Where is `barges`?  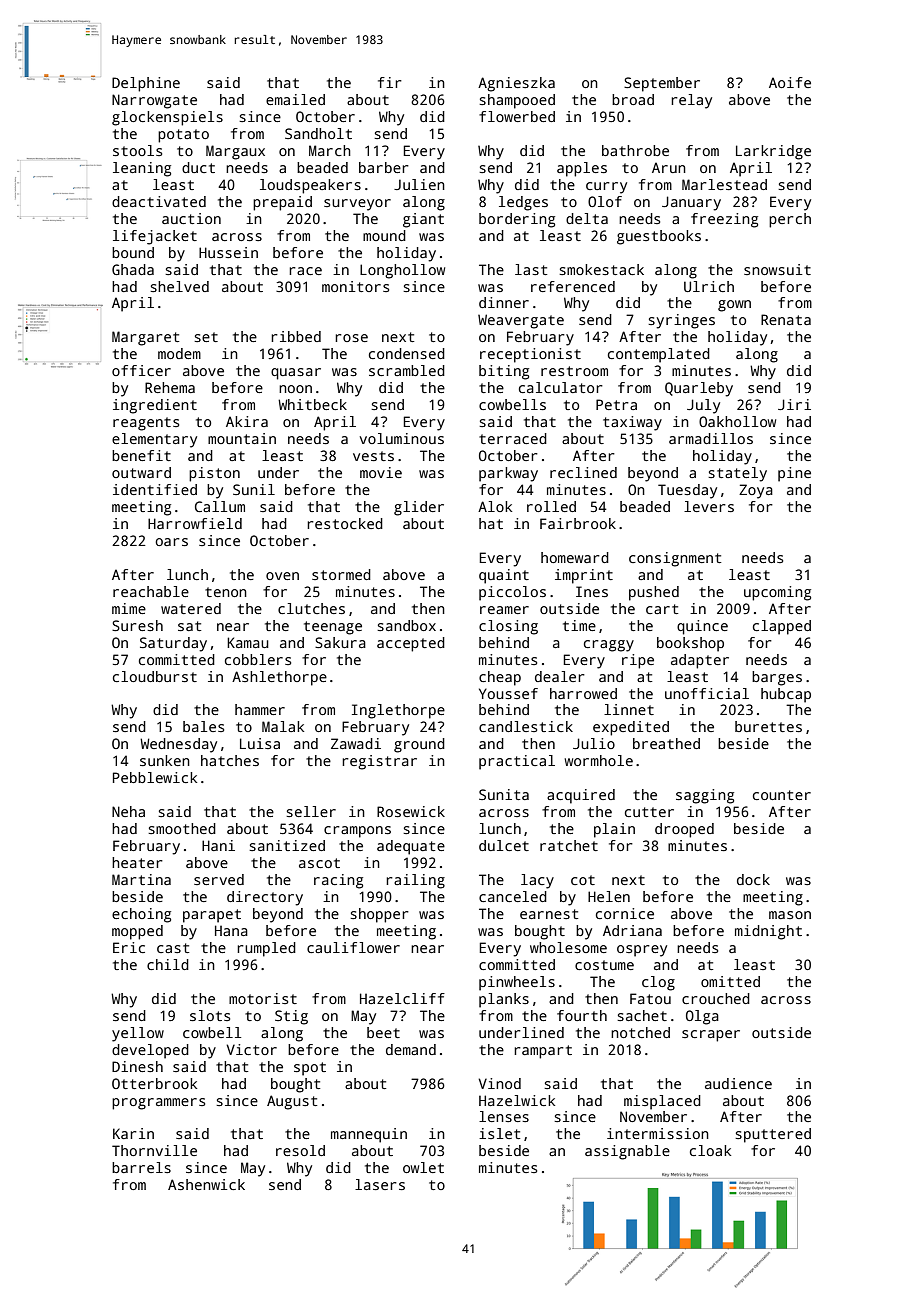
barges is located at coordinates (777, 678).
